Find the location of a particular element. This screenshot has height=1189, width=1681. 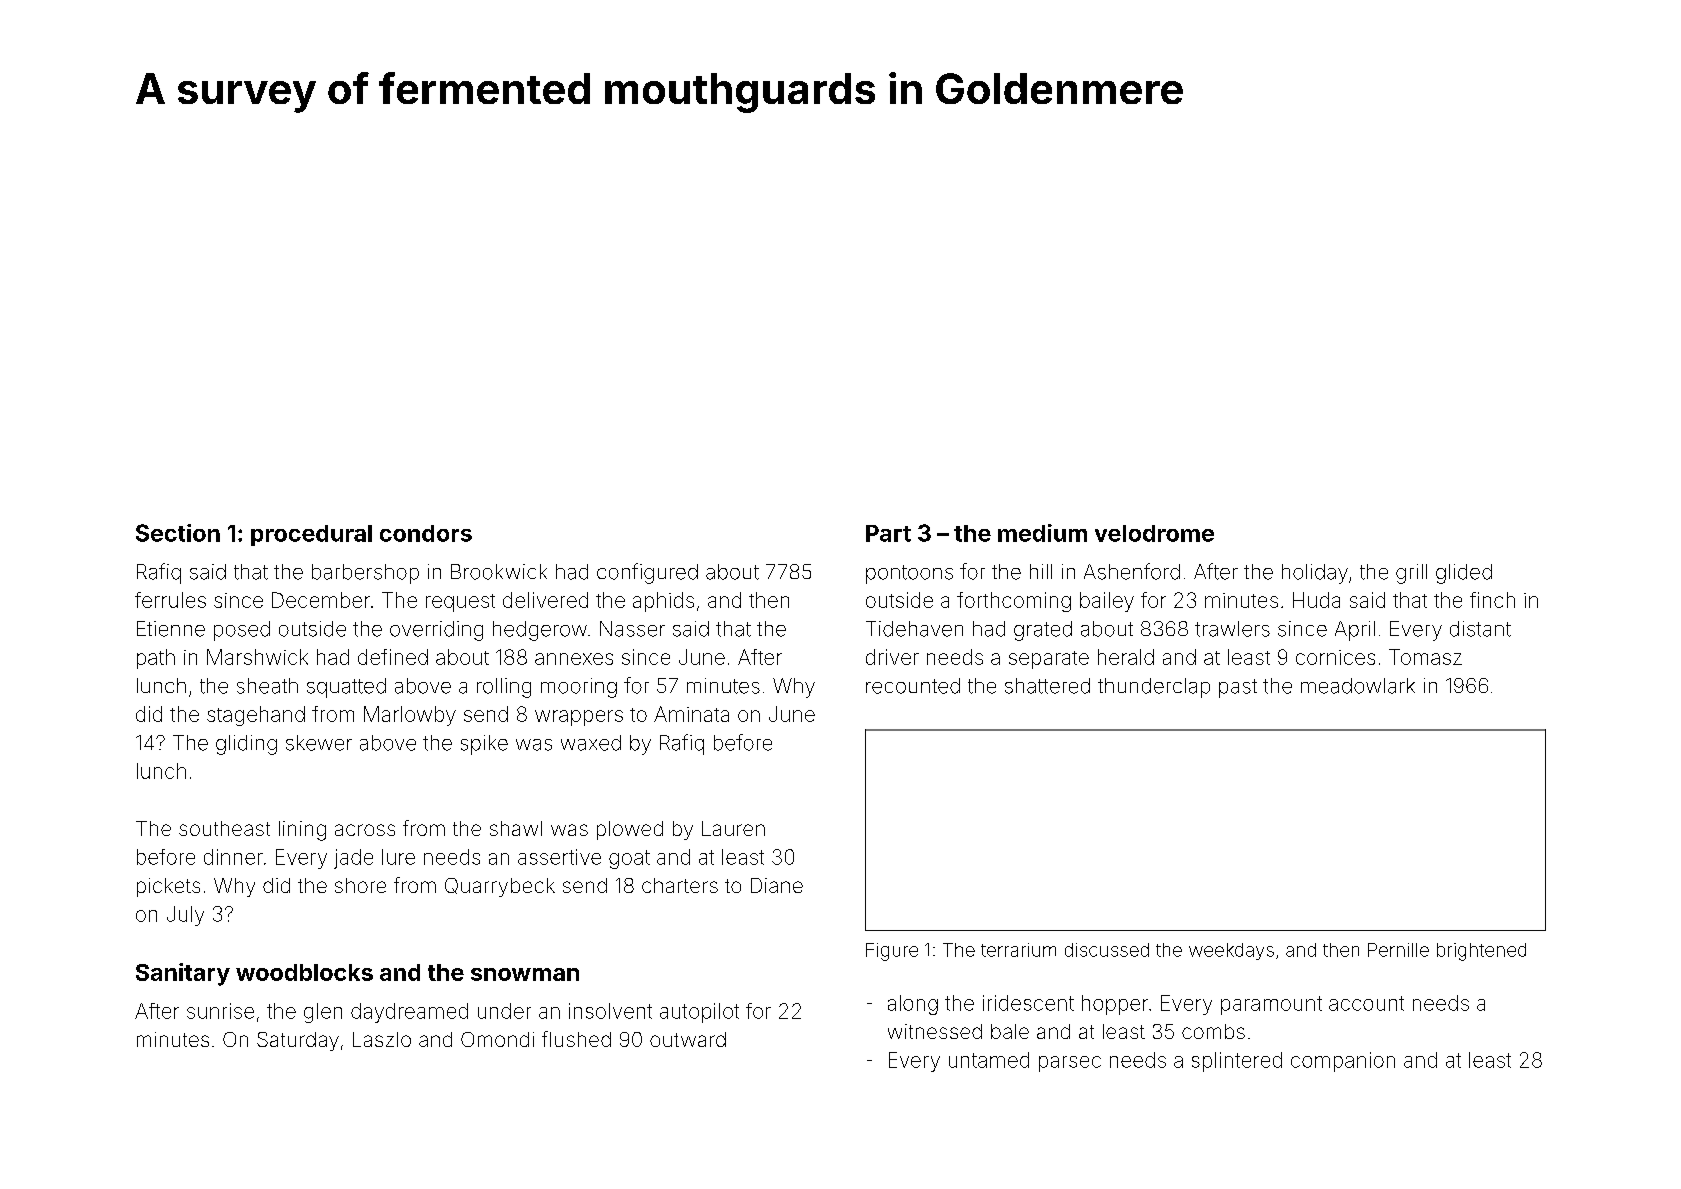

splintered is located at coordinates (1237, 1062).
